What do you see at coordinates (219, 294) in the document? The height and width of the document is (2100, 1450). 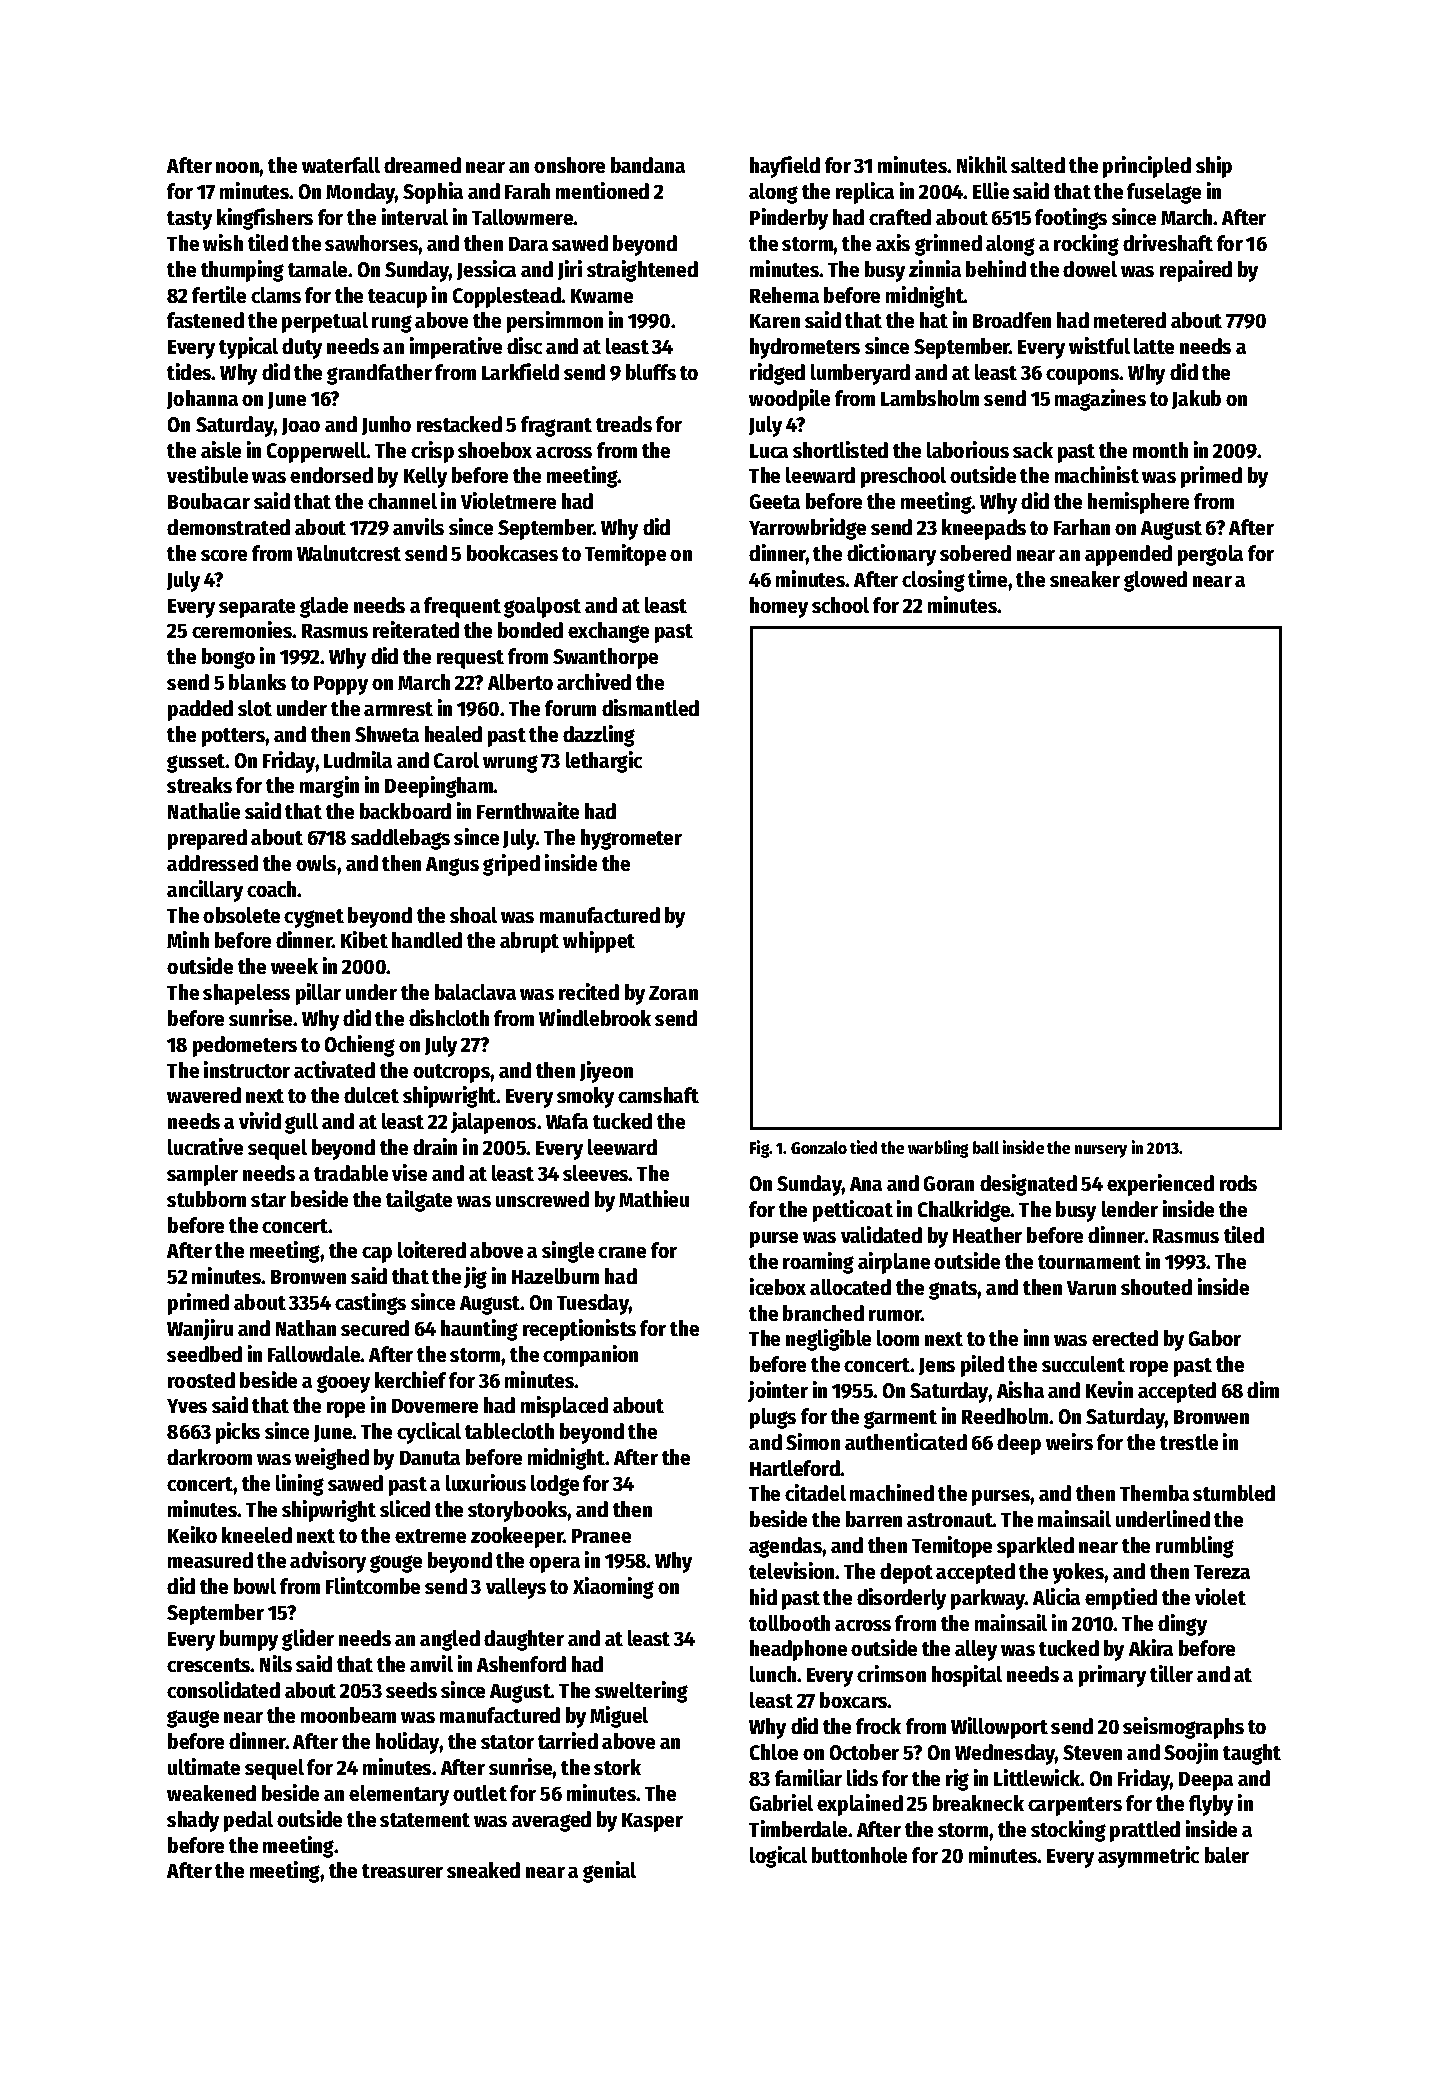 I see `fertile` at bounding box center [219, 294].
